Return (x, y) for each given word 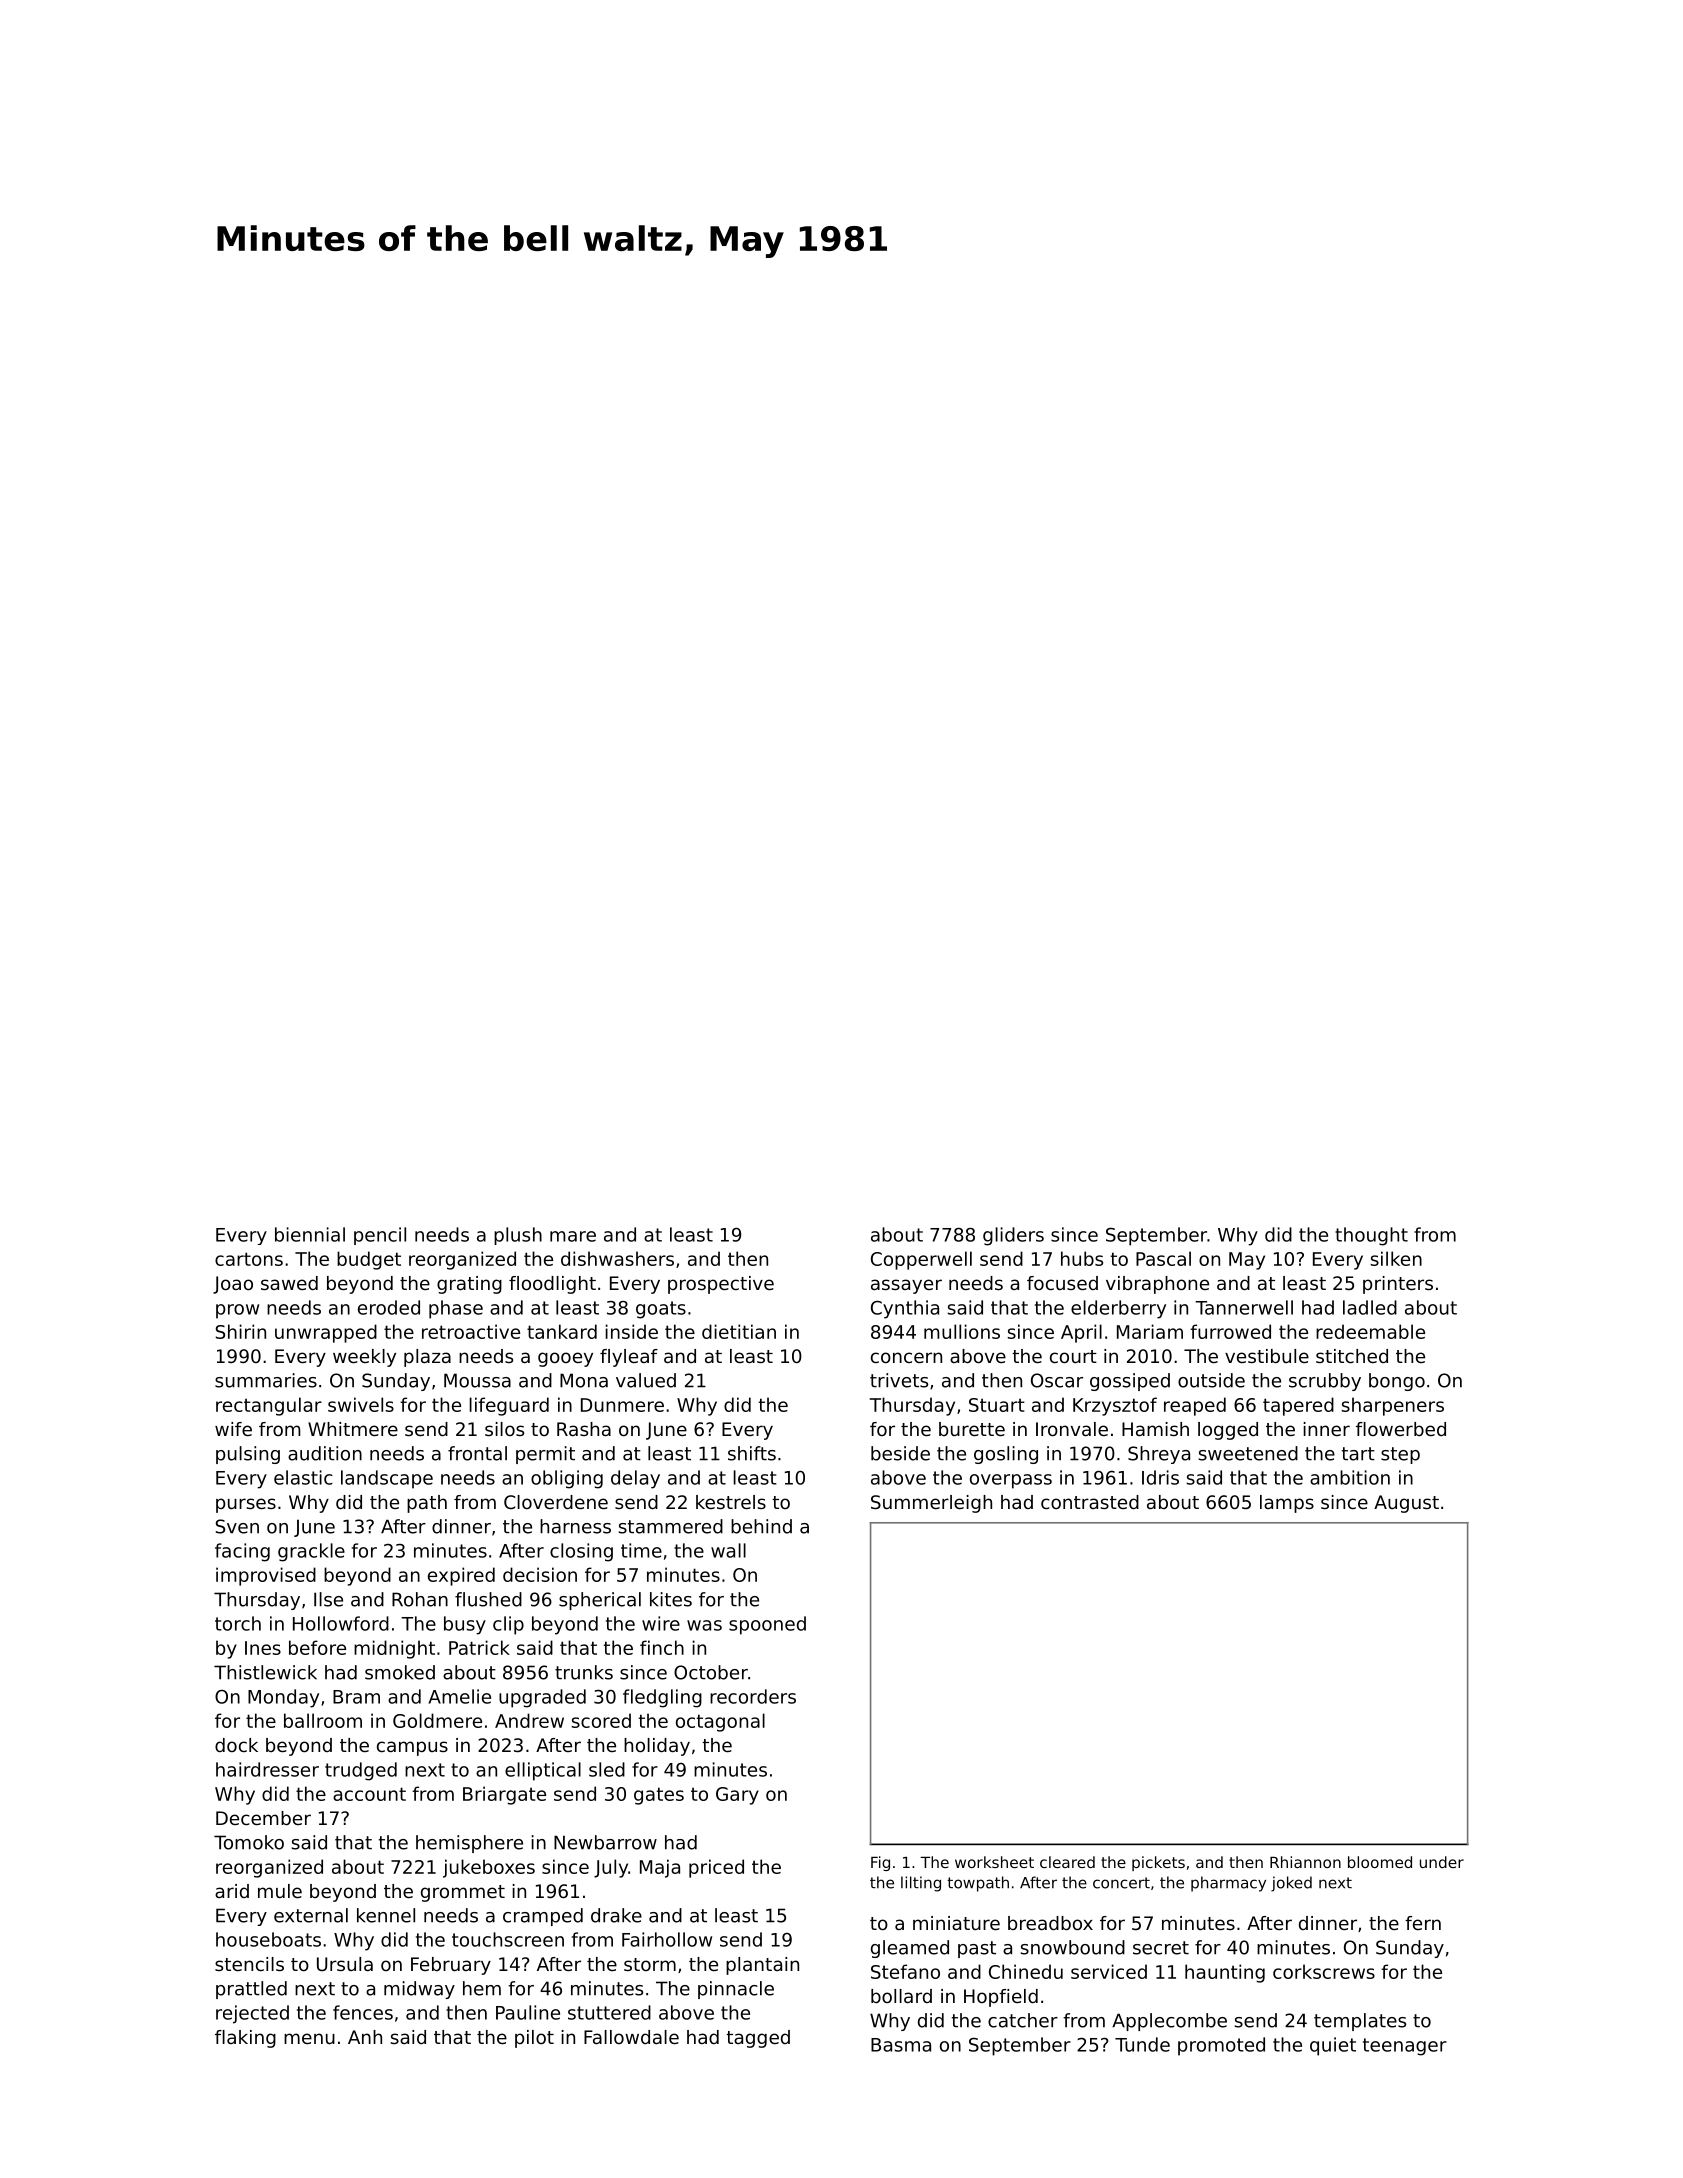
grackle (311, 1552)
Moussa (477, 1380)
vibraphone (1157, 1285)
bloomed (1380, 1862)
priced (716, 1868)
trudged (361, 1771)
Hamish (1155, 1429)
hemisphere (469, 1844)
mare (573, 1236)
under (1442, 1862)
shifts (752, 1453)
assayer (906, 1286)
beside (900, 1453)
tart (1358, 1454)
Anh (365, 2037)
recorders (753, 1696)
